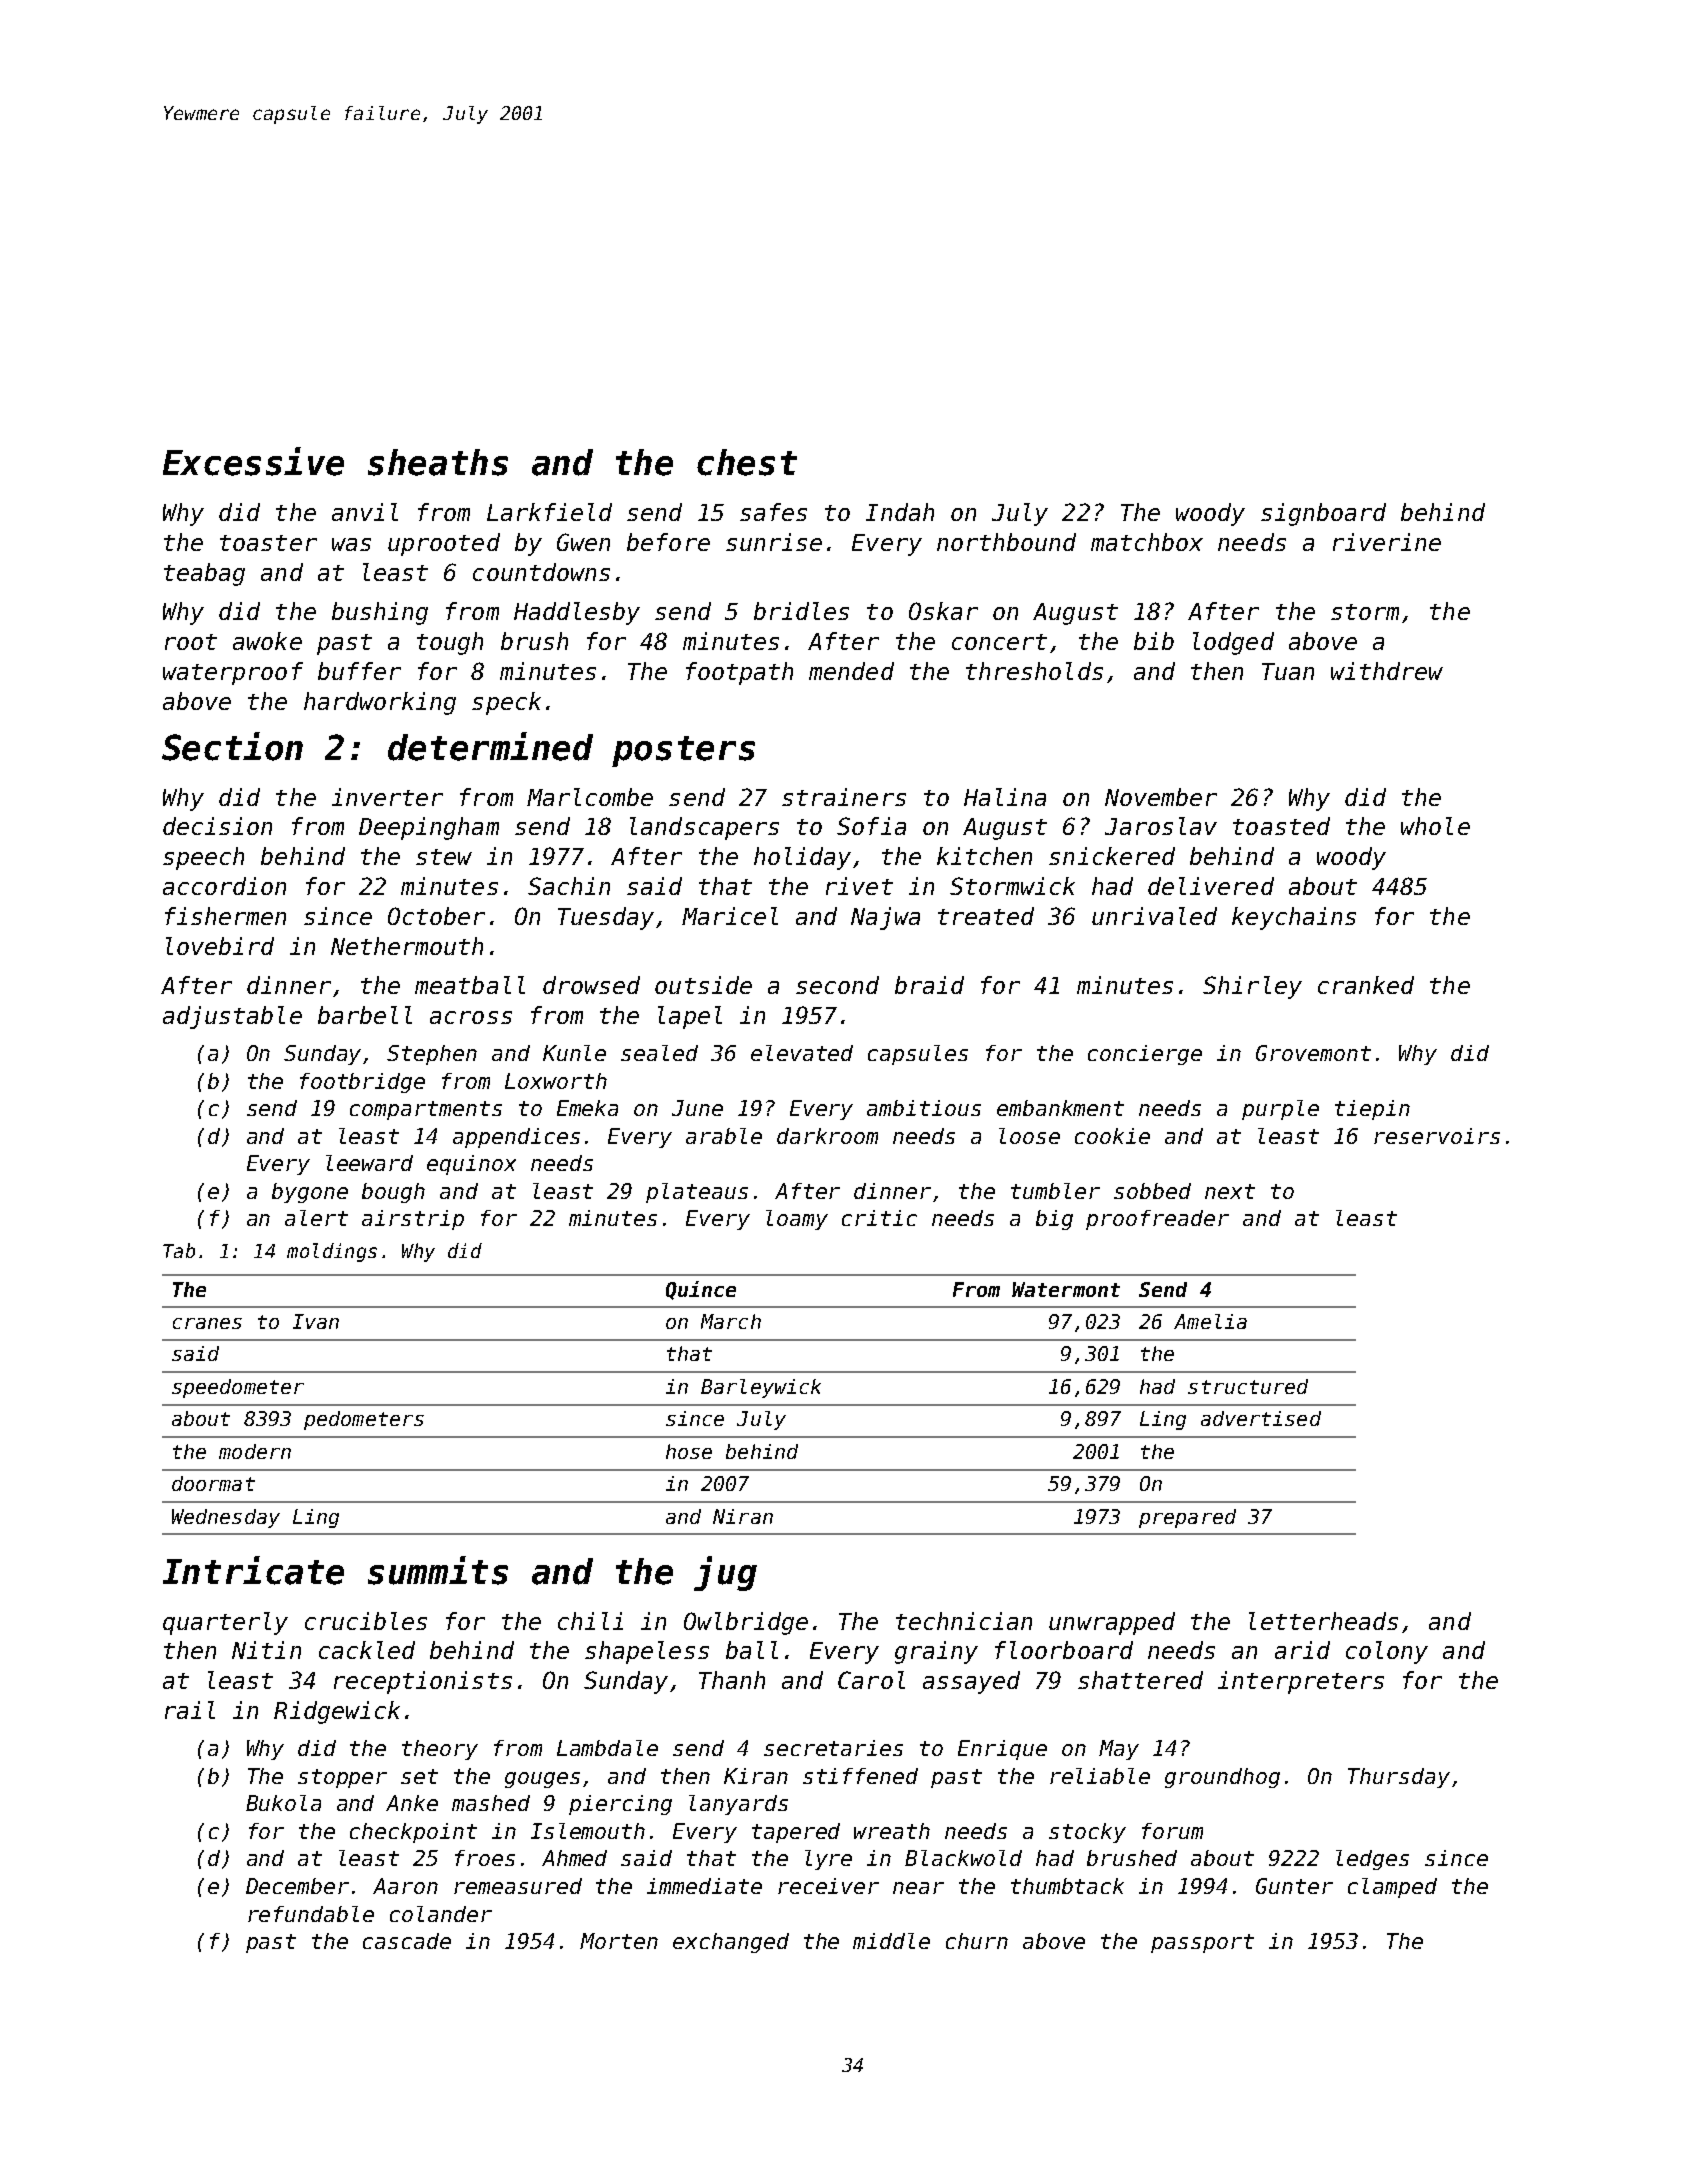  I want to click on chest, so click(747, 462).
